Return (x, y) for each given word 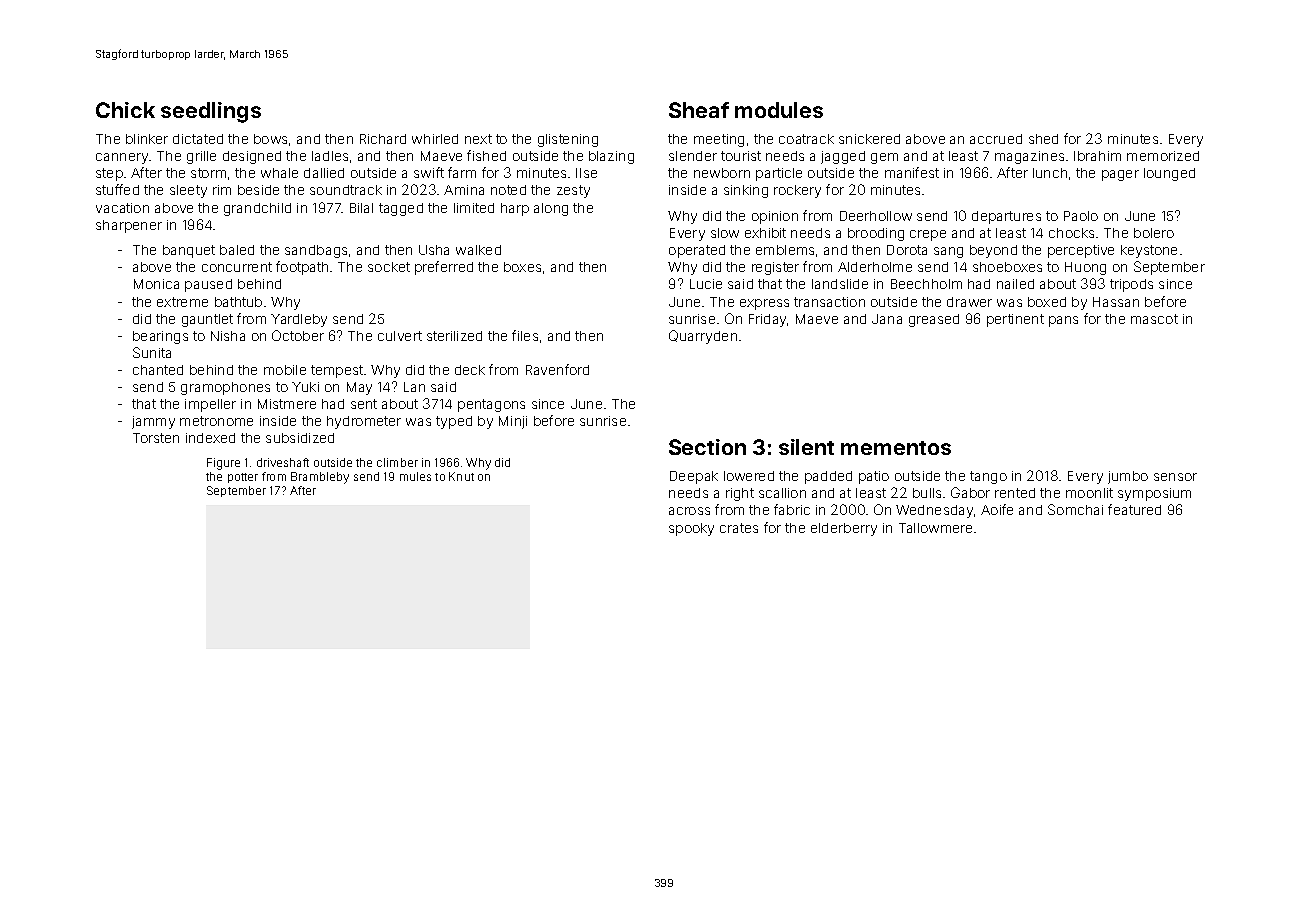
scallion (782, 493)
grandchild (257, 209)
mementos (896, 448)
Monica (156, 284)
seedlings (211, 112)
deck (470, 370)
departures (1006, 217)
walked (478, 250)
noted (508, 190)
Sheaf (699, 110)
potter (243, 478)
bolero (1154, 233)
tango (988, 477)
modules (779, 110)
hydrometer (364, 422)
